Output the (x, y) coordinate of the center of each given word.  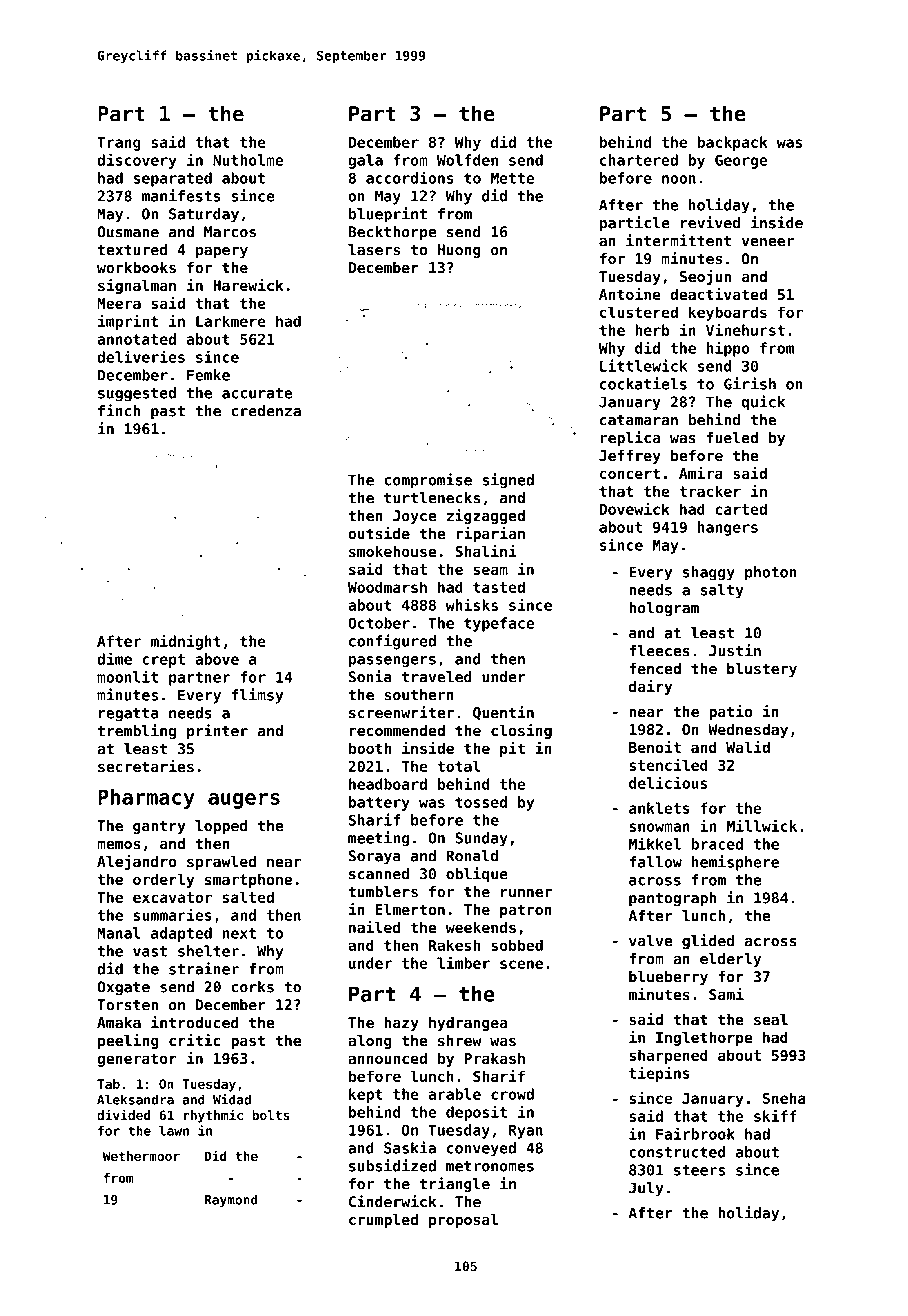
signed (508, 481)
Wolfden (467, 160)
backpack (732, 143)
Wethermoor (141, 1156)
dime (114, 658)
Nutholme (248, 160)
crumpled (383, 1221)
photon (771, 573)
